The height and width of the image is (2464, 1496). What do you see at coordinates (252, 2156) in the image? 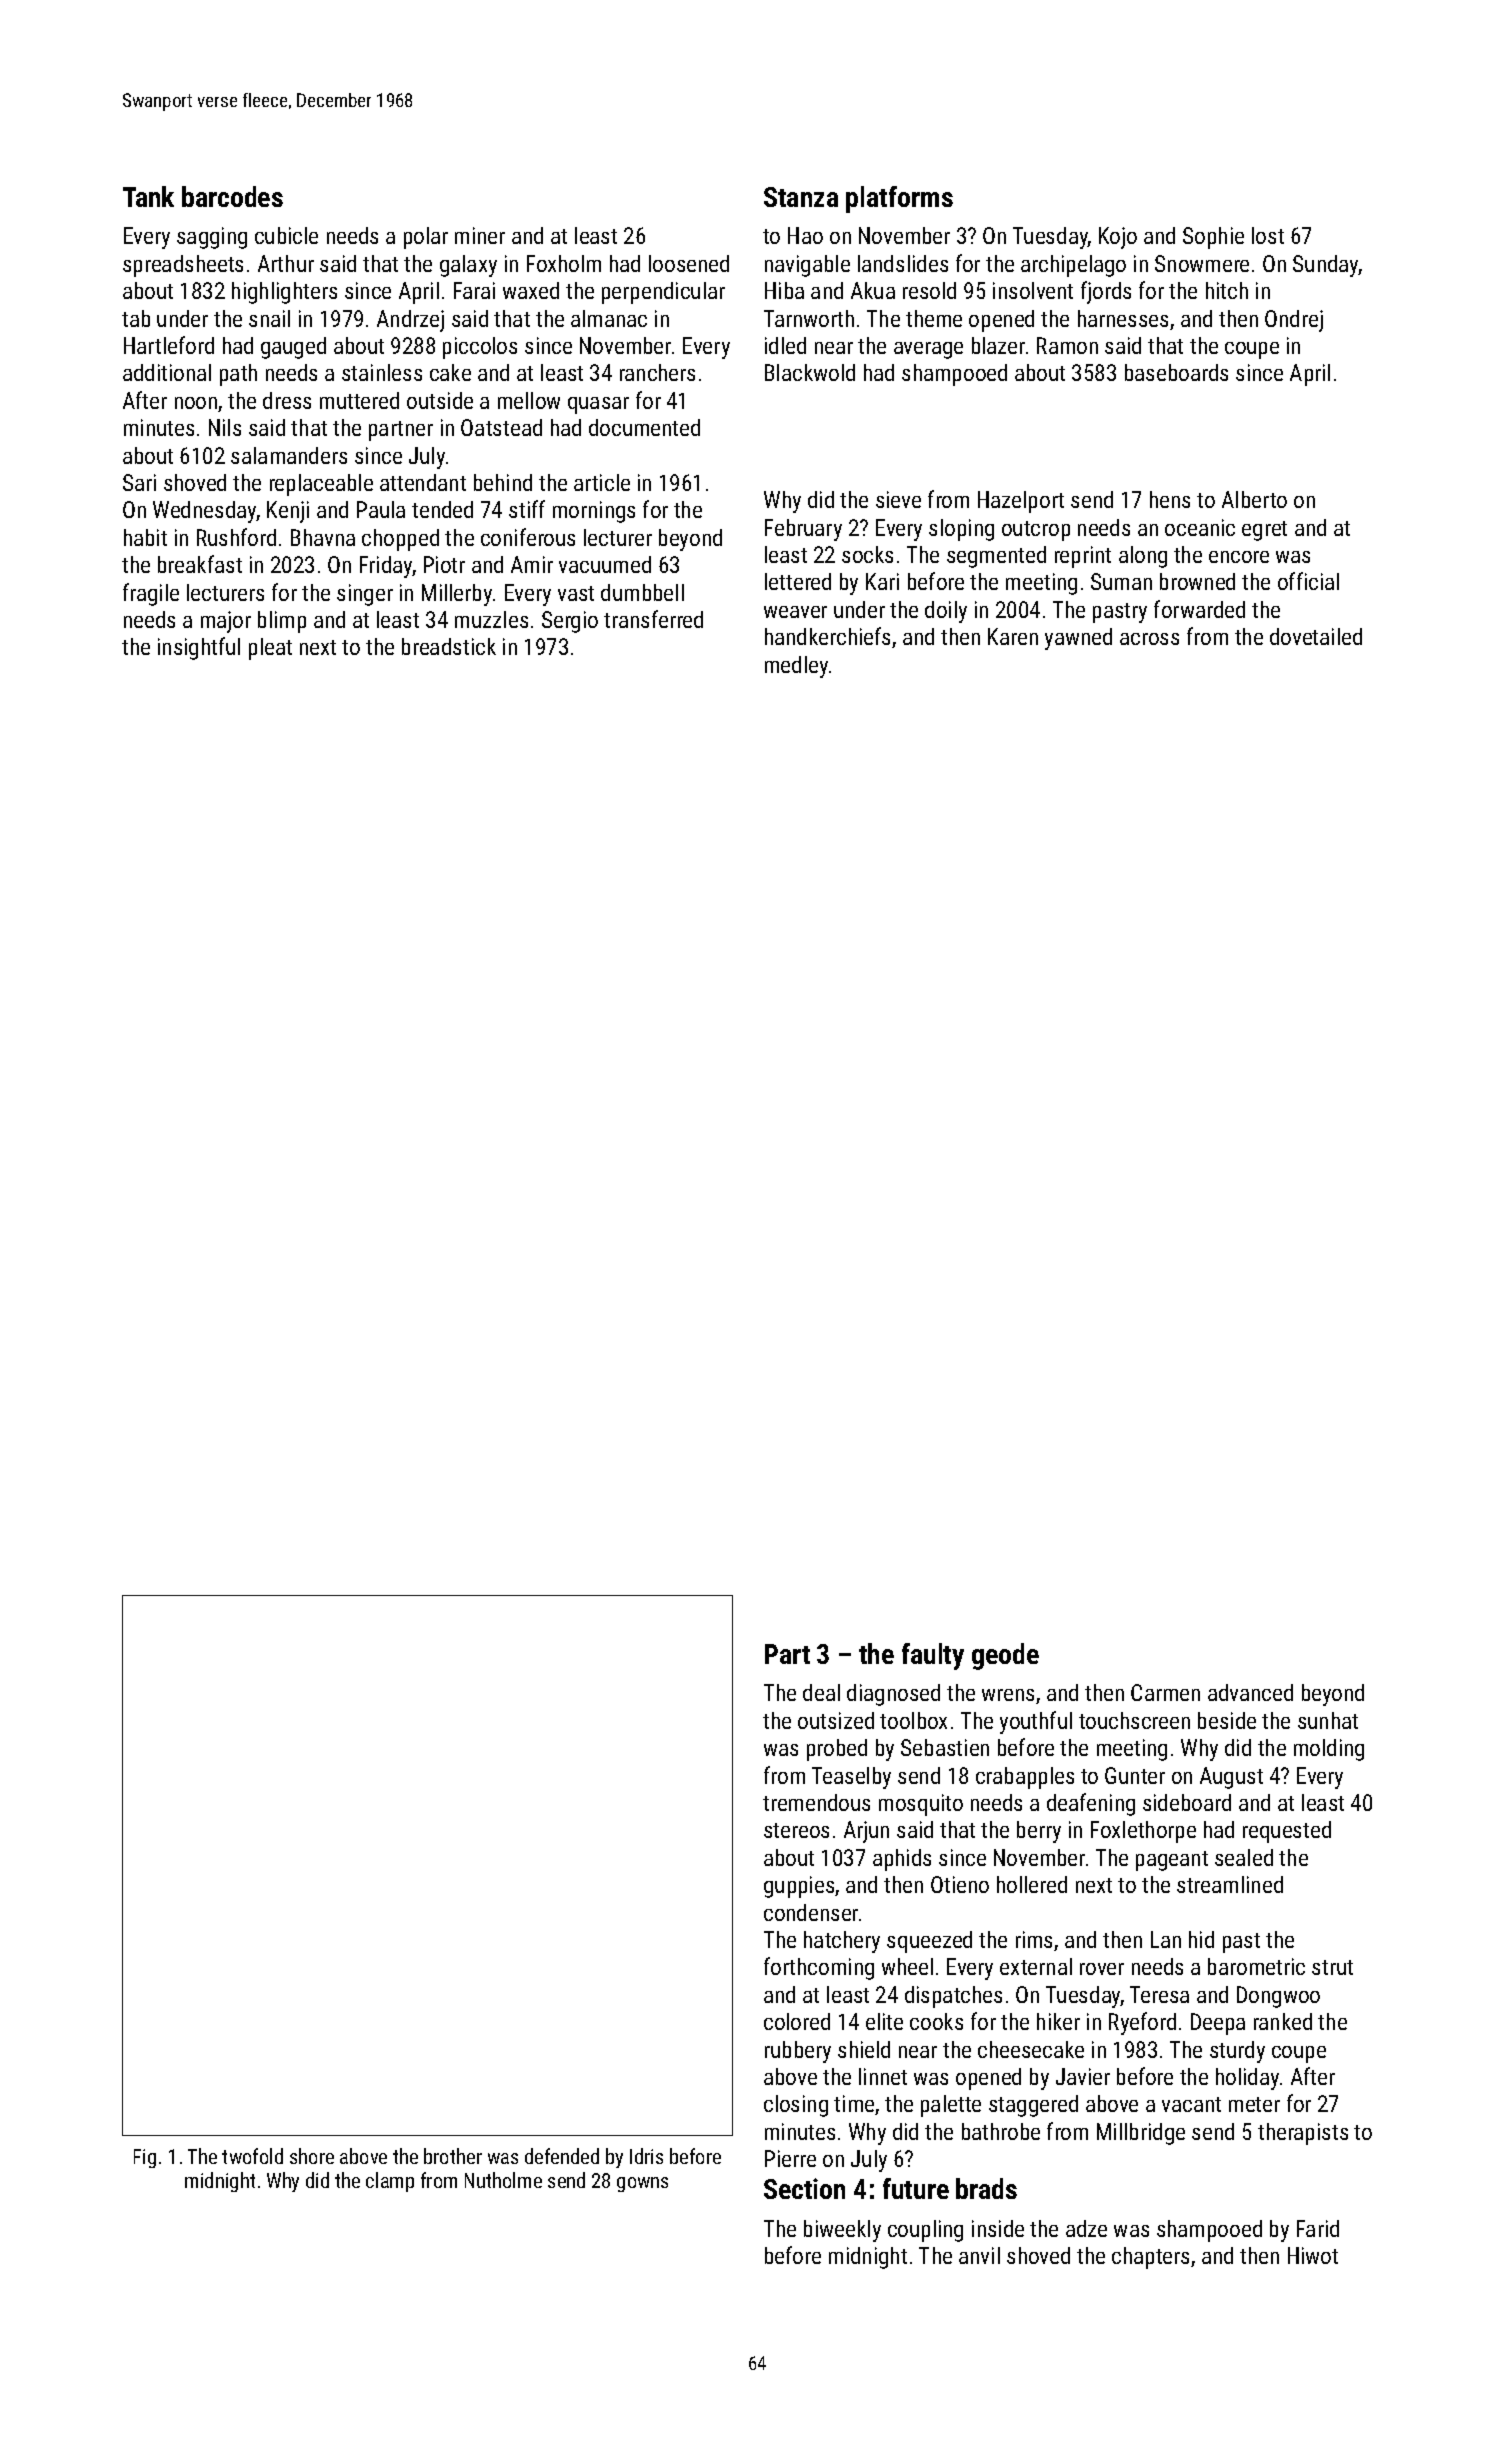
I see `twofold` at bounding box center [252, 2156].
